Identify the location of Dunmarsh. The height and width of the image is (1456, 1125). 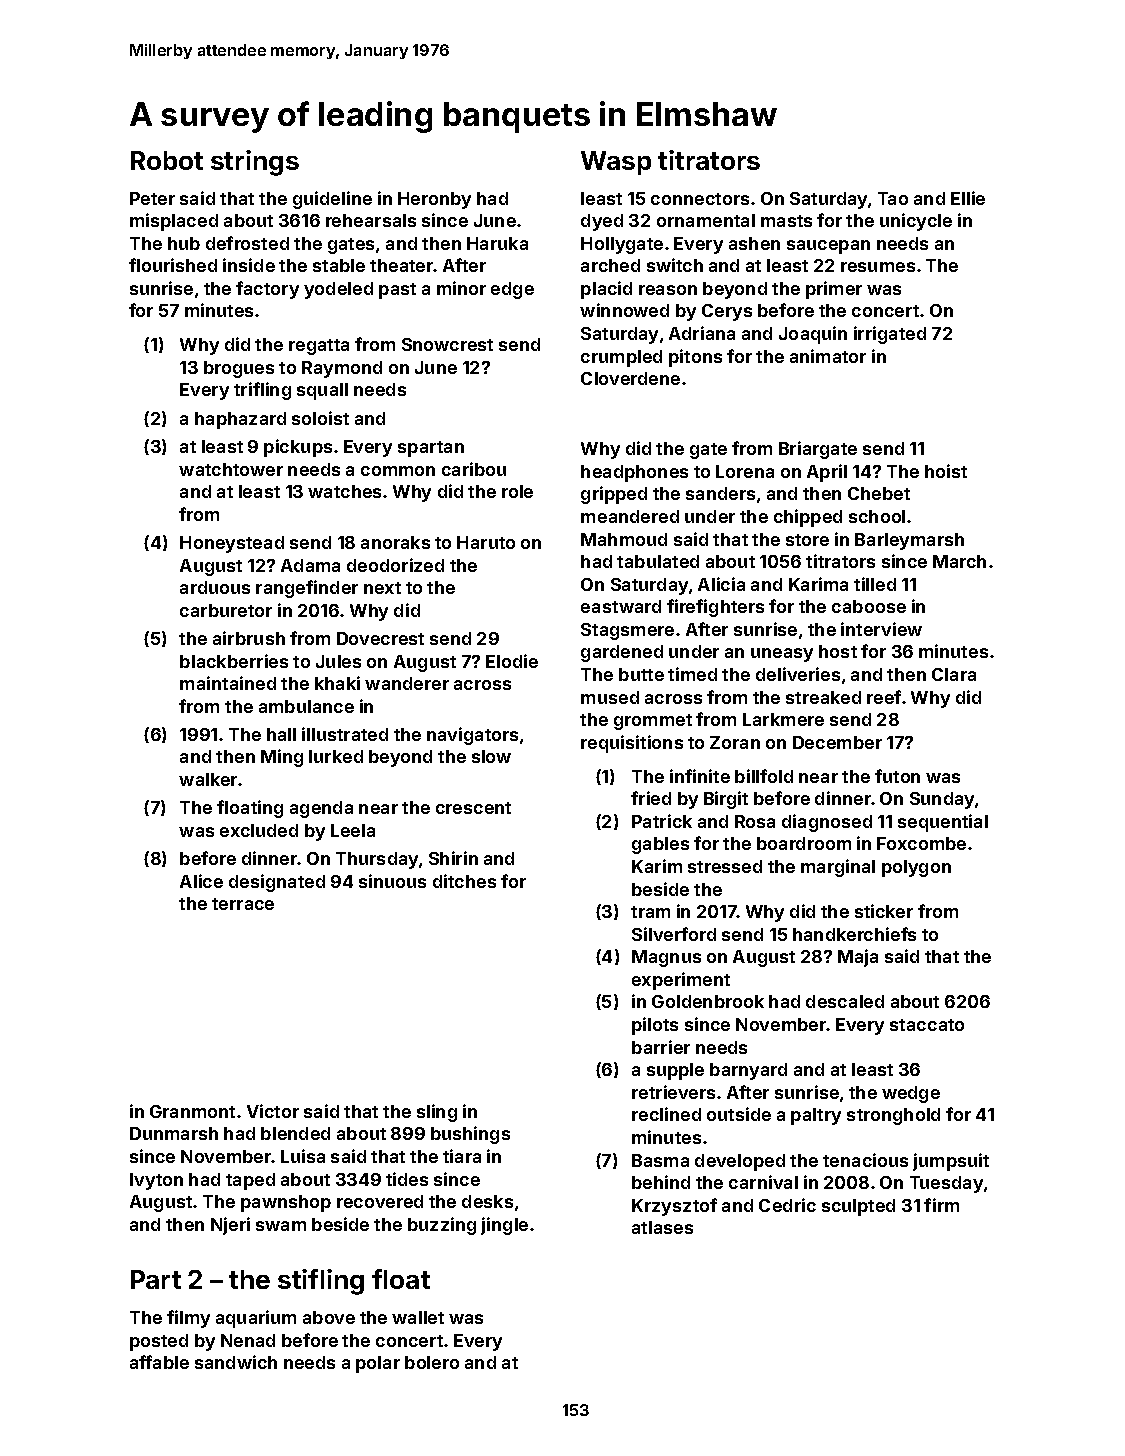
(174, 1133).
